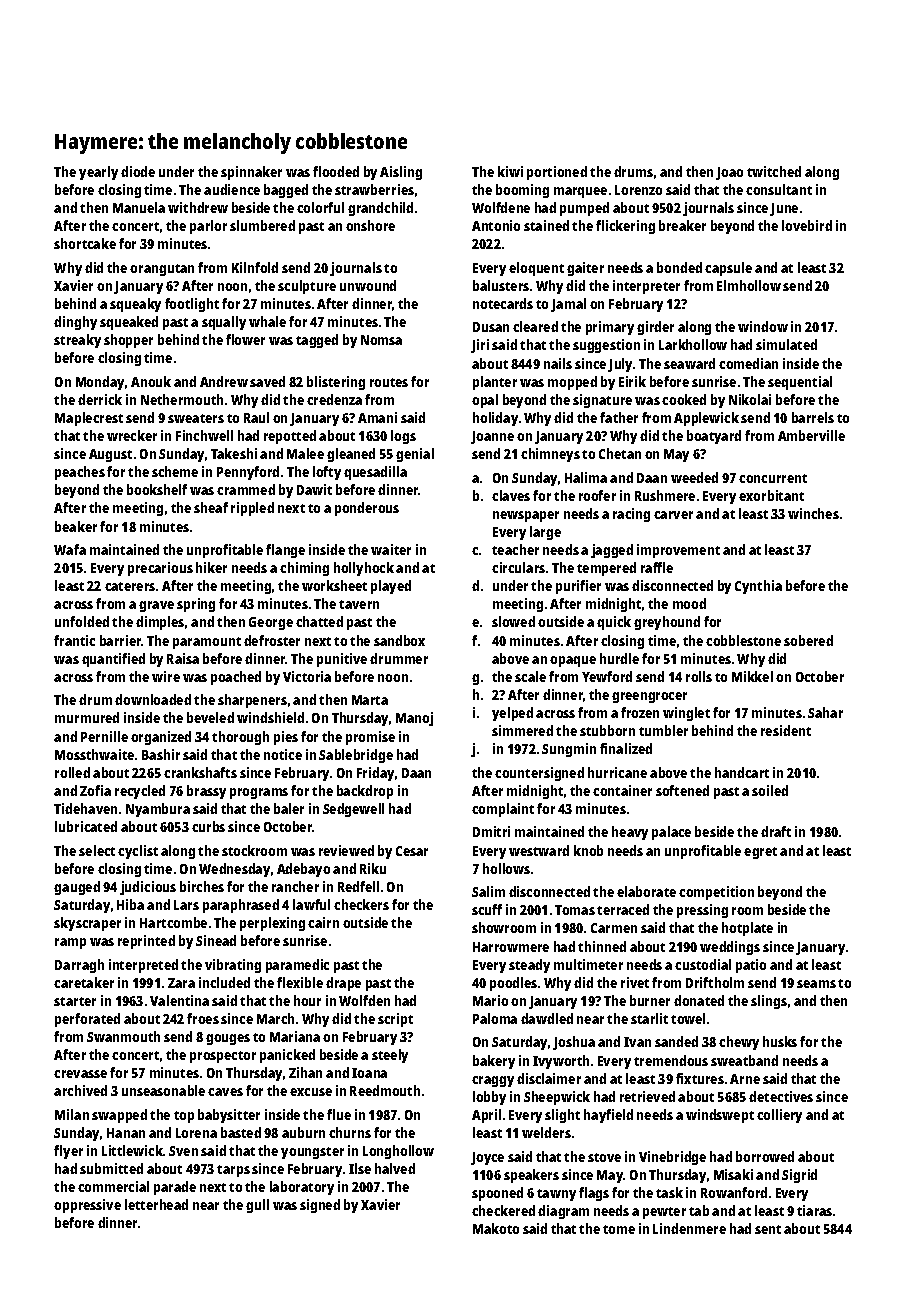 This screenshot has height=1316, width=908. Describe the element at coordinates (678, 551) in the screenshot. I see `improvement` at that location.
